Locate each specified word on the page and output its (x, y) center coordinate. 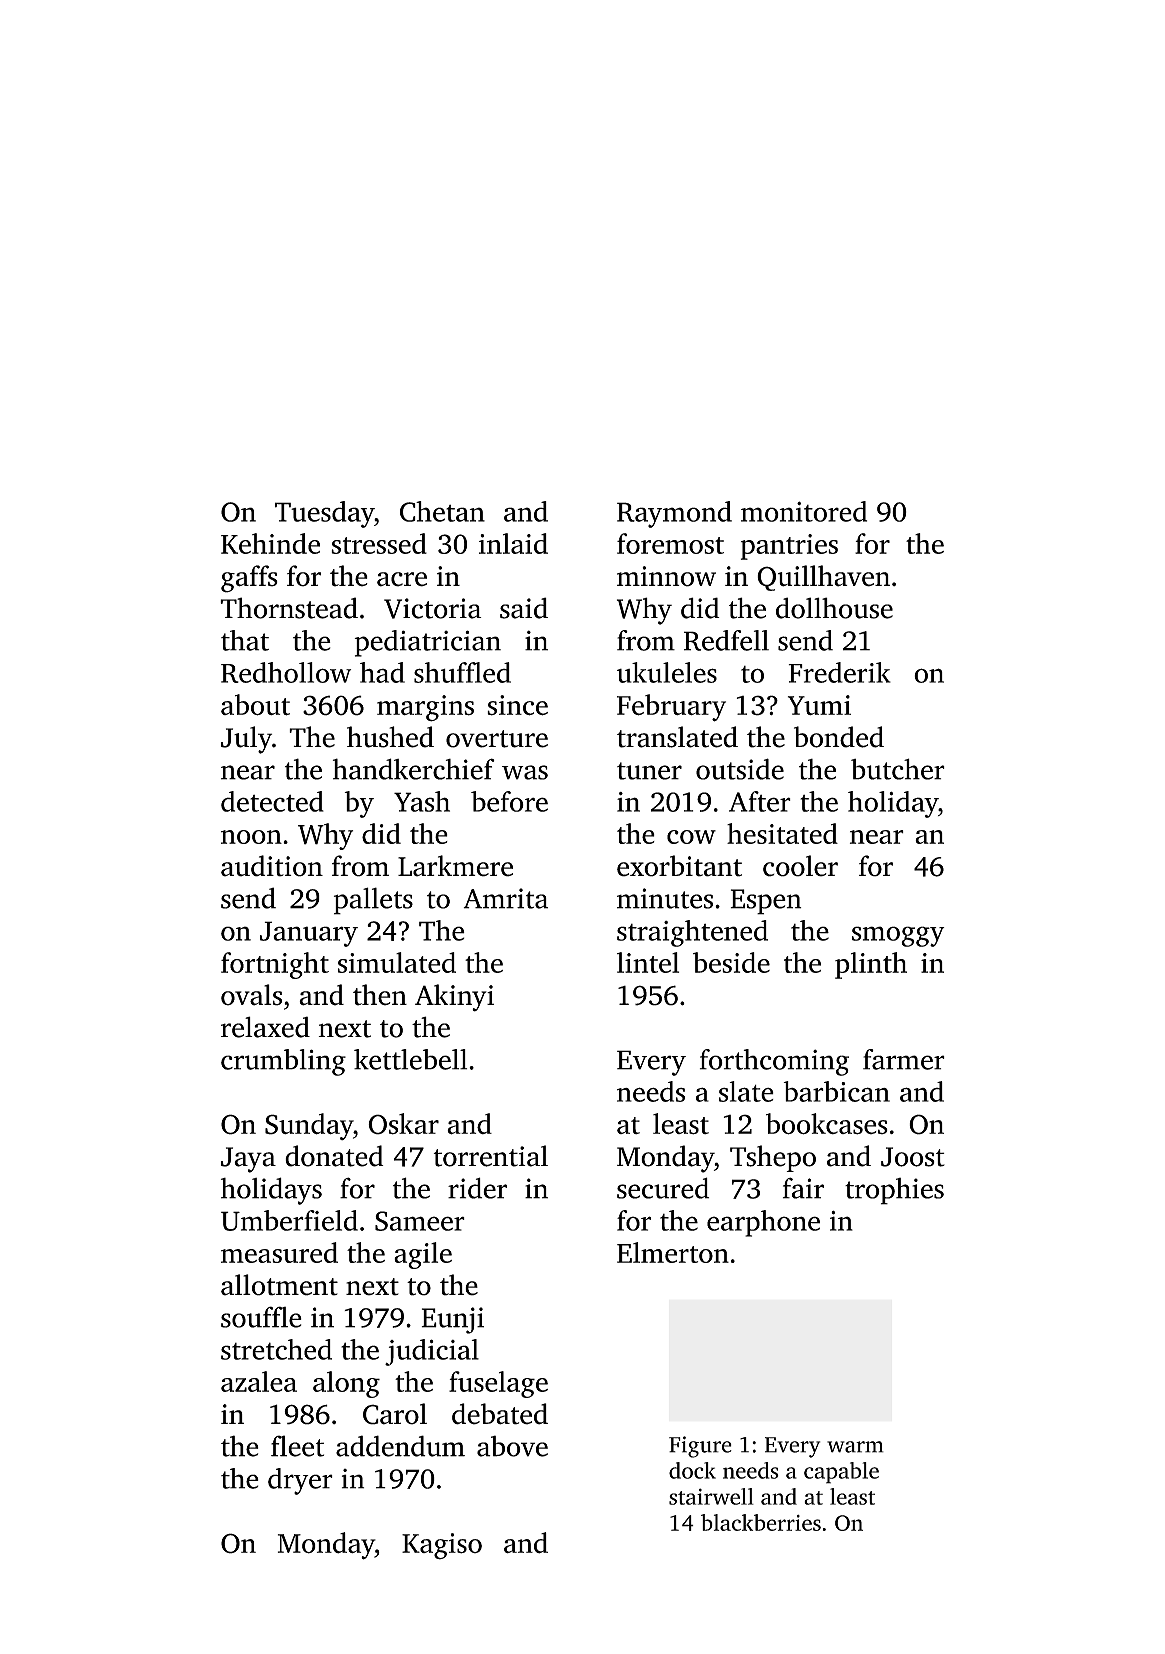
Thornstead (289, 608)
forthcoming (774, 1062)
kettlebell (410, 1059)
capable (841, 1473)
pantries (789, 547)
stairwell (711, 1496)
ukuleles (667, 672)
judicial (432, 1352)
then (380, 995)
